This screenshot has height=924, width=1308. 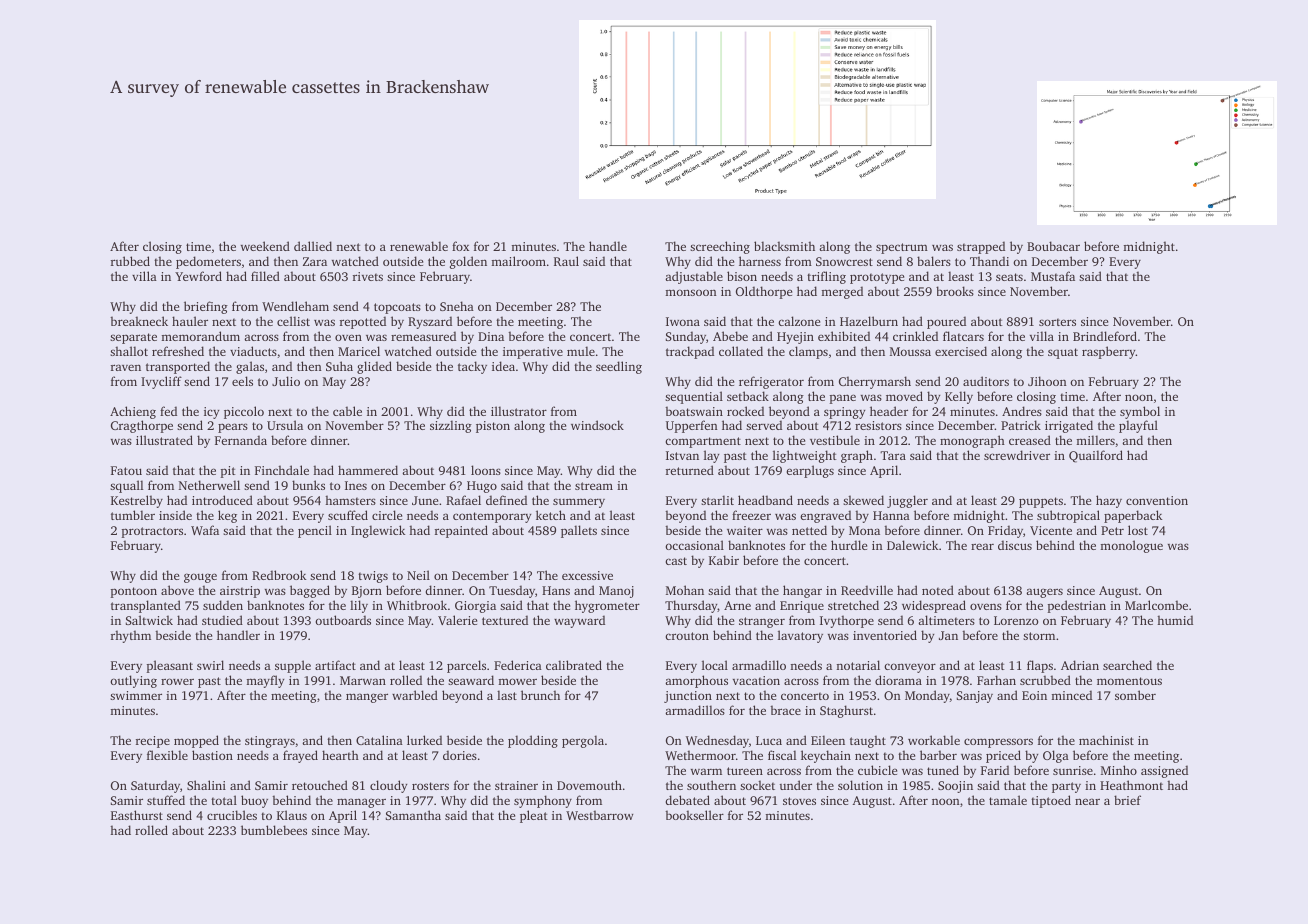 I want to click on seedling, so click(x=619, y=367).
